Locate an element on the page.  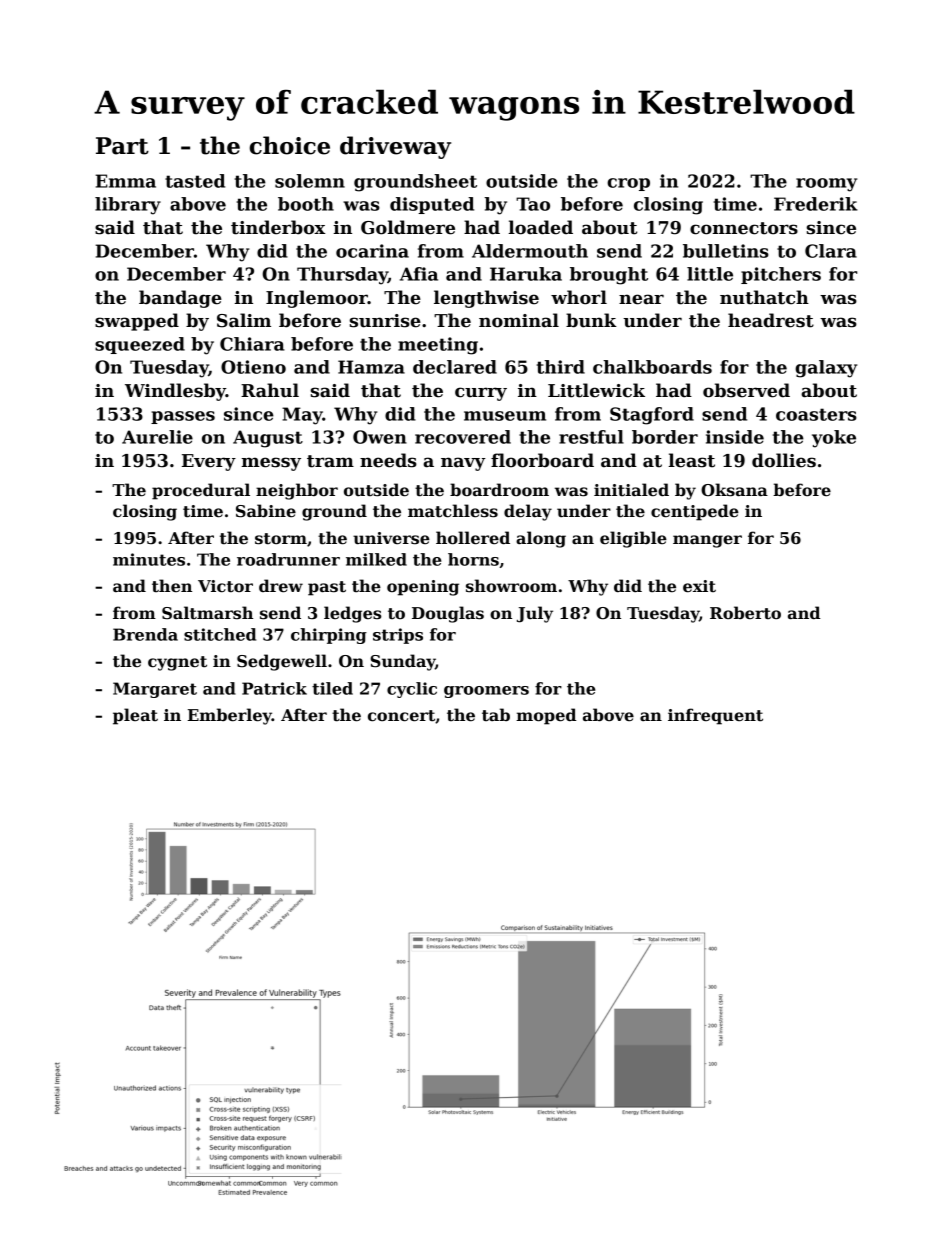
driveway is located at coordinates (395, 147).
